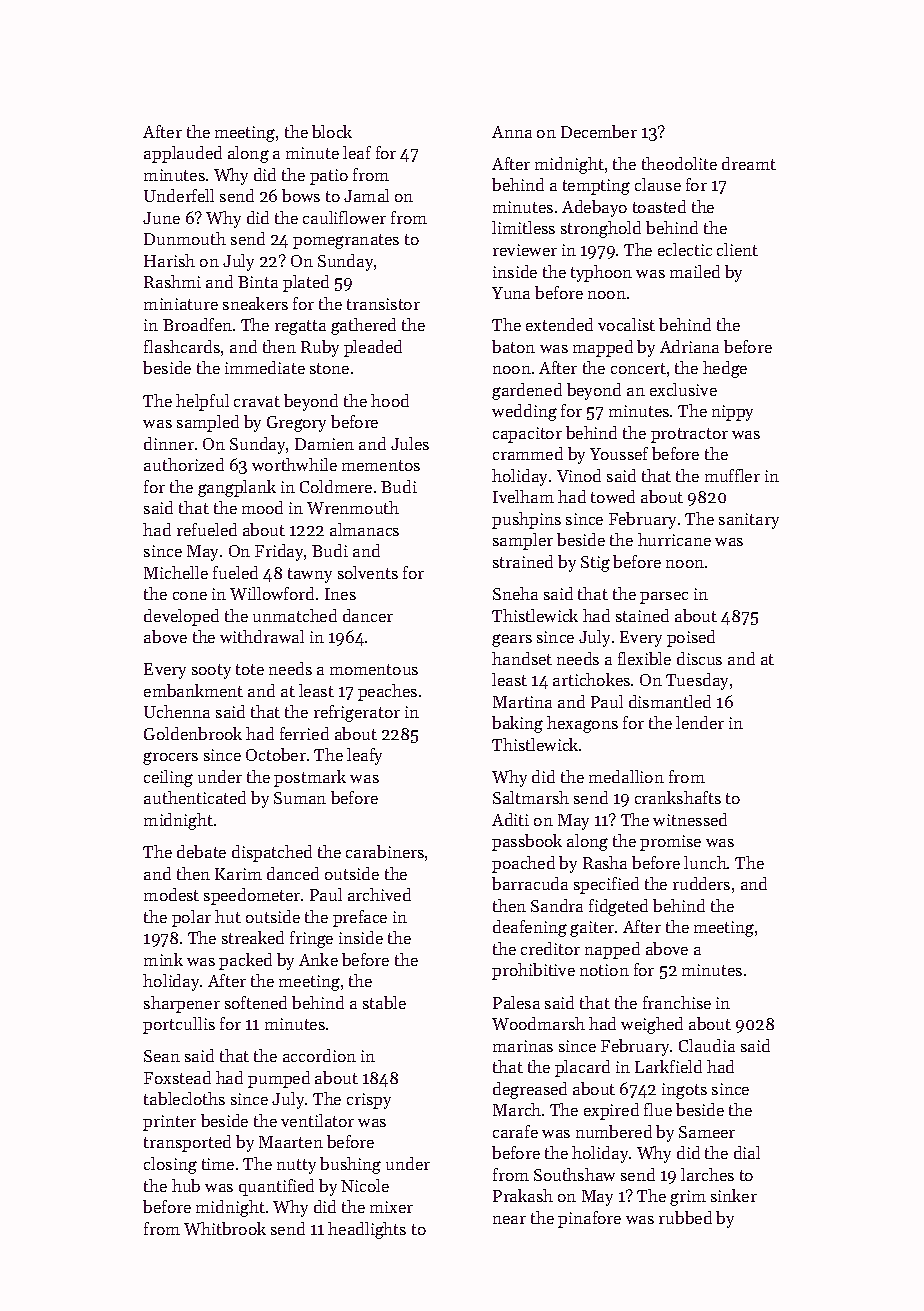  I want to click on hood, so click(390, 400).
